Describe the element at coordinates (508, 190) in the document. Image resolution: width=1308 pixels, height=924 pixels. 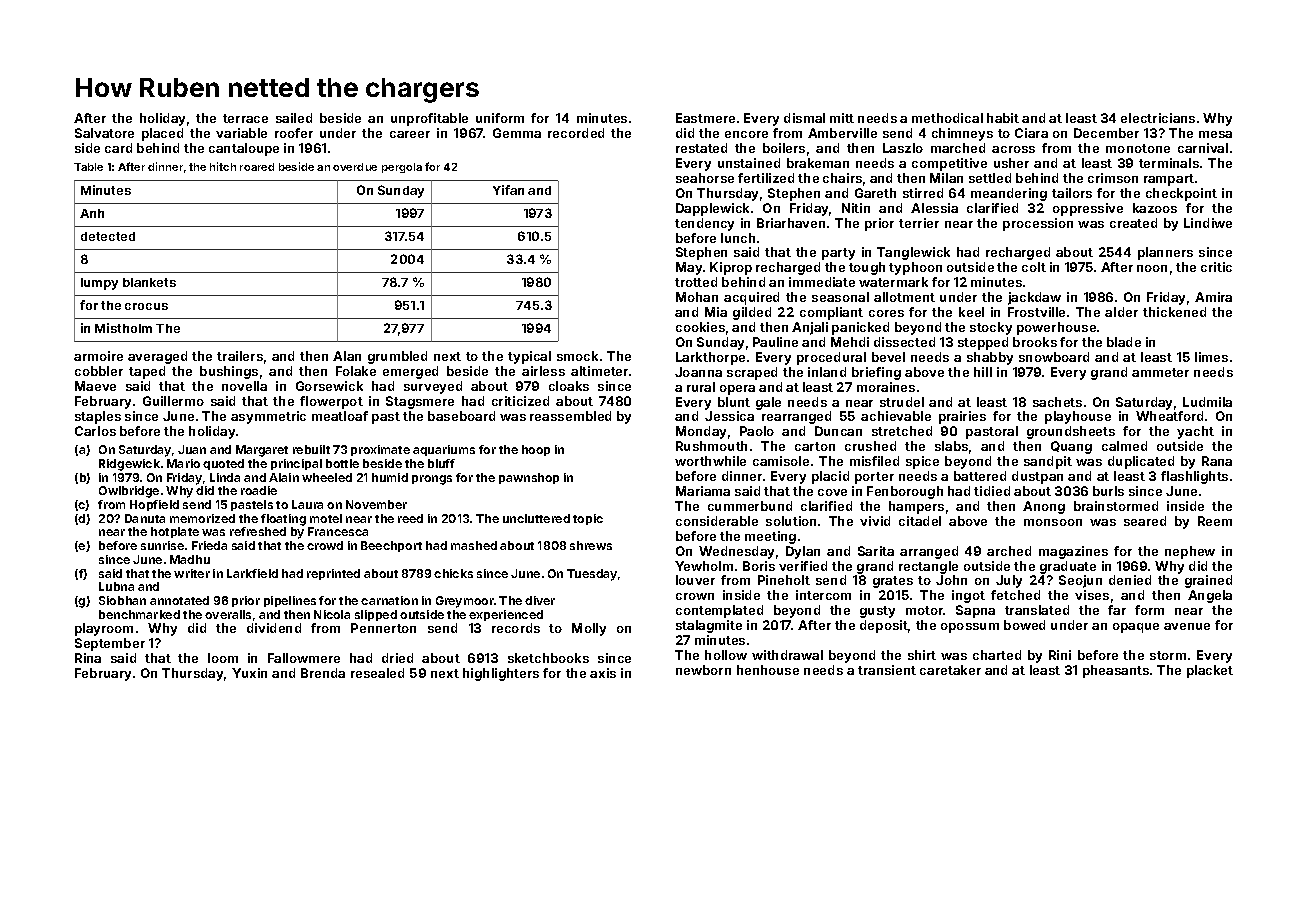
I see `Yifan` at that location.
